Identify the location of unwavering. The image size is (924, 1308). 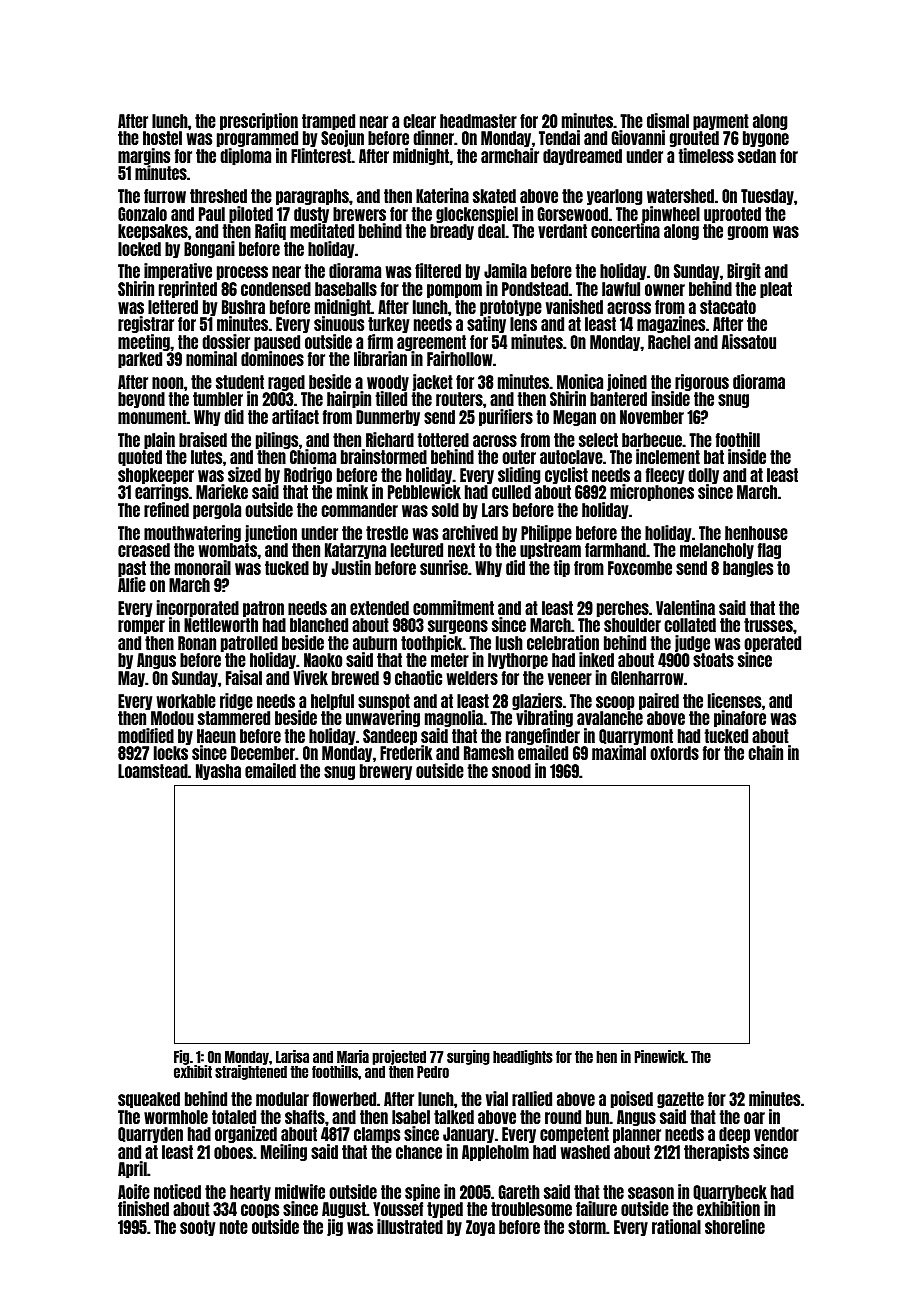
(383, 719).
